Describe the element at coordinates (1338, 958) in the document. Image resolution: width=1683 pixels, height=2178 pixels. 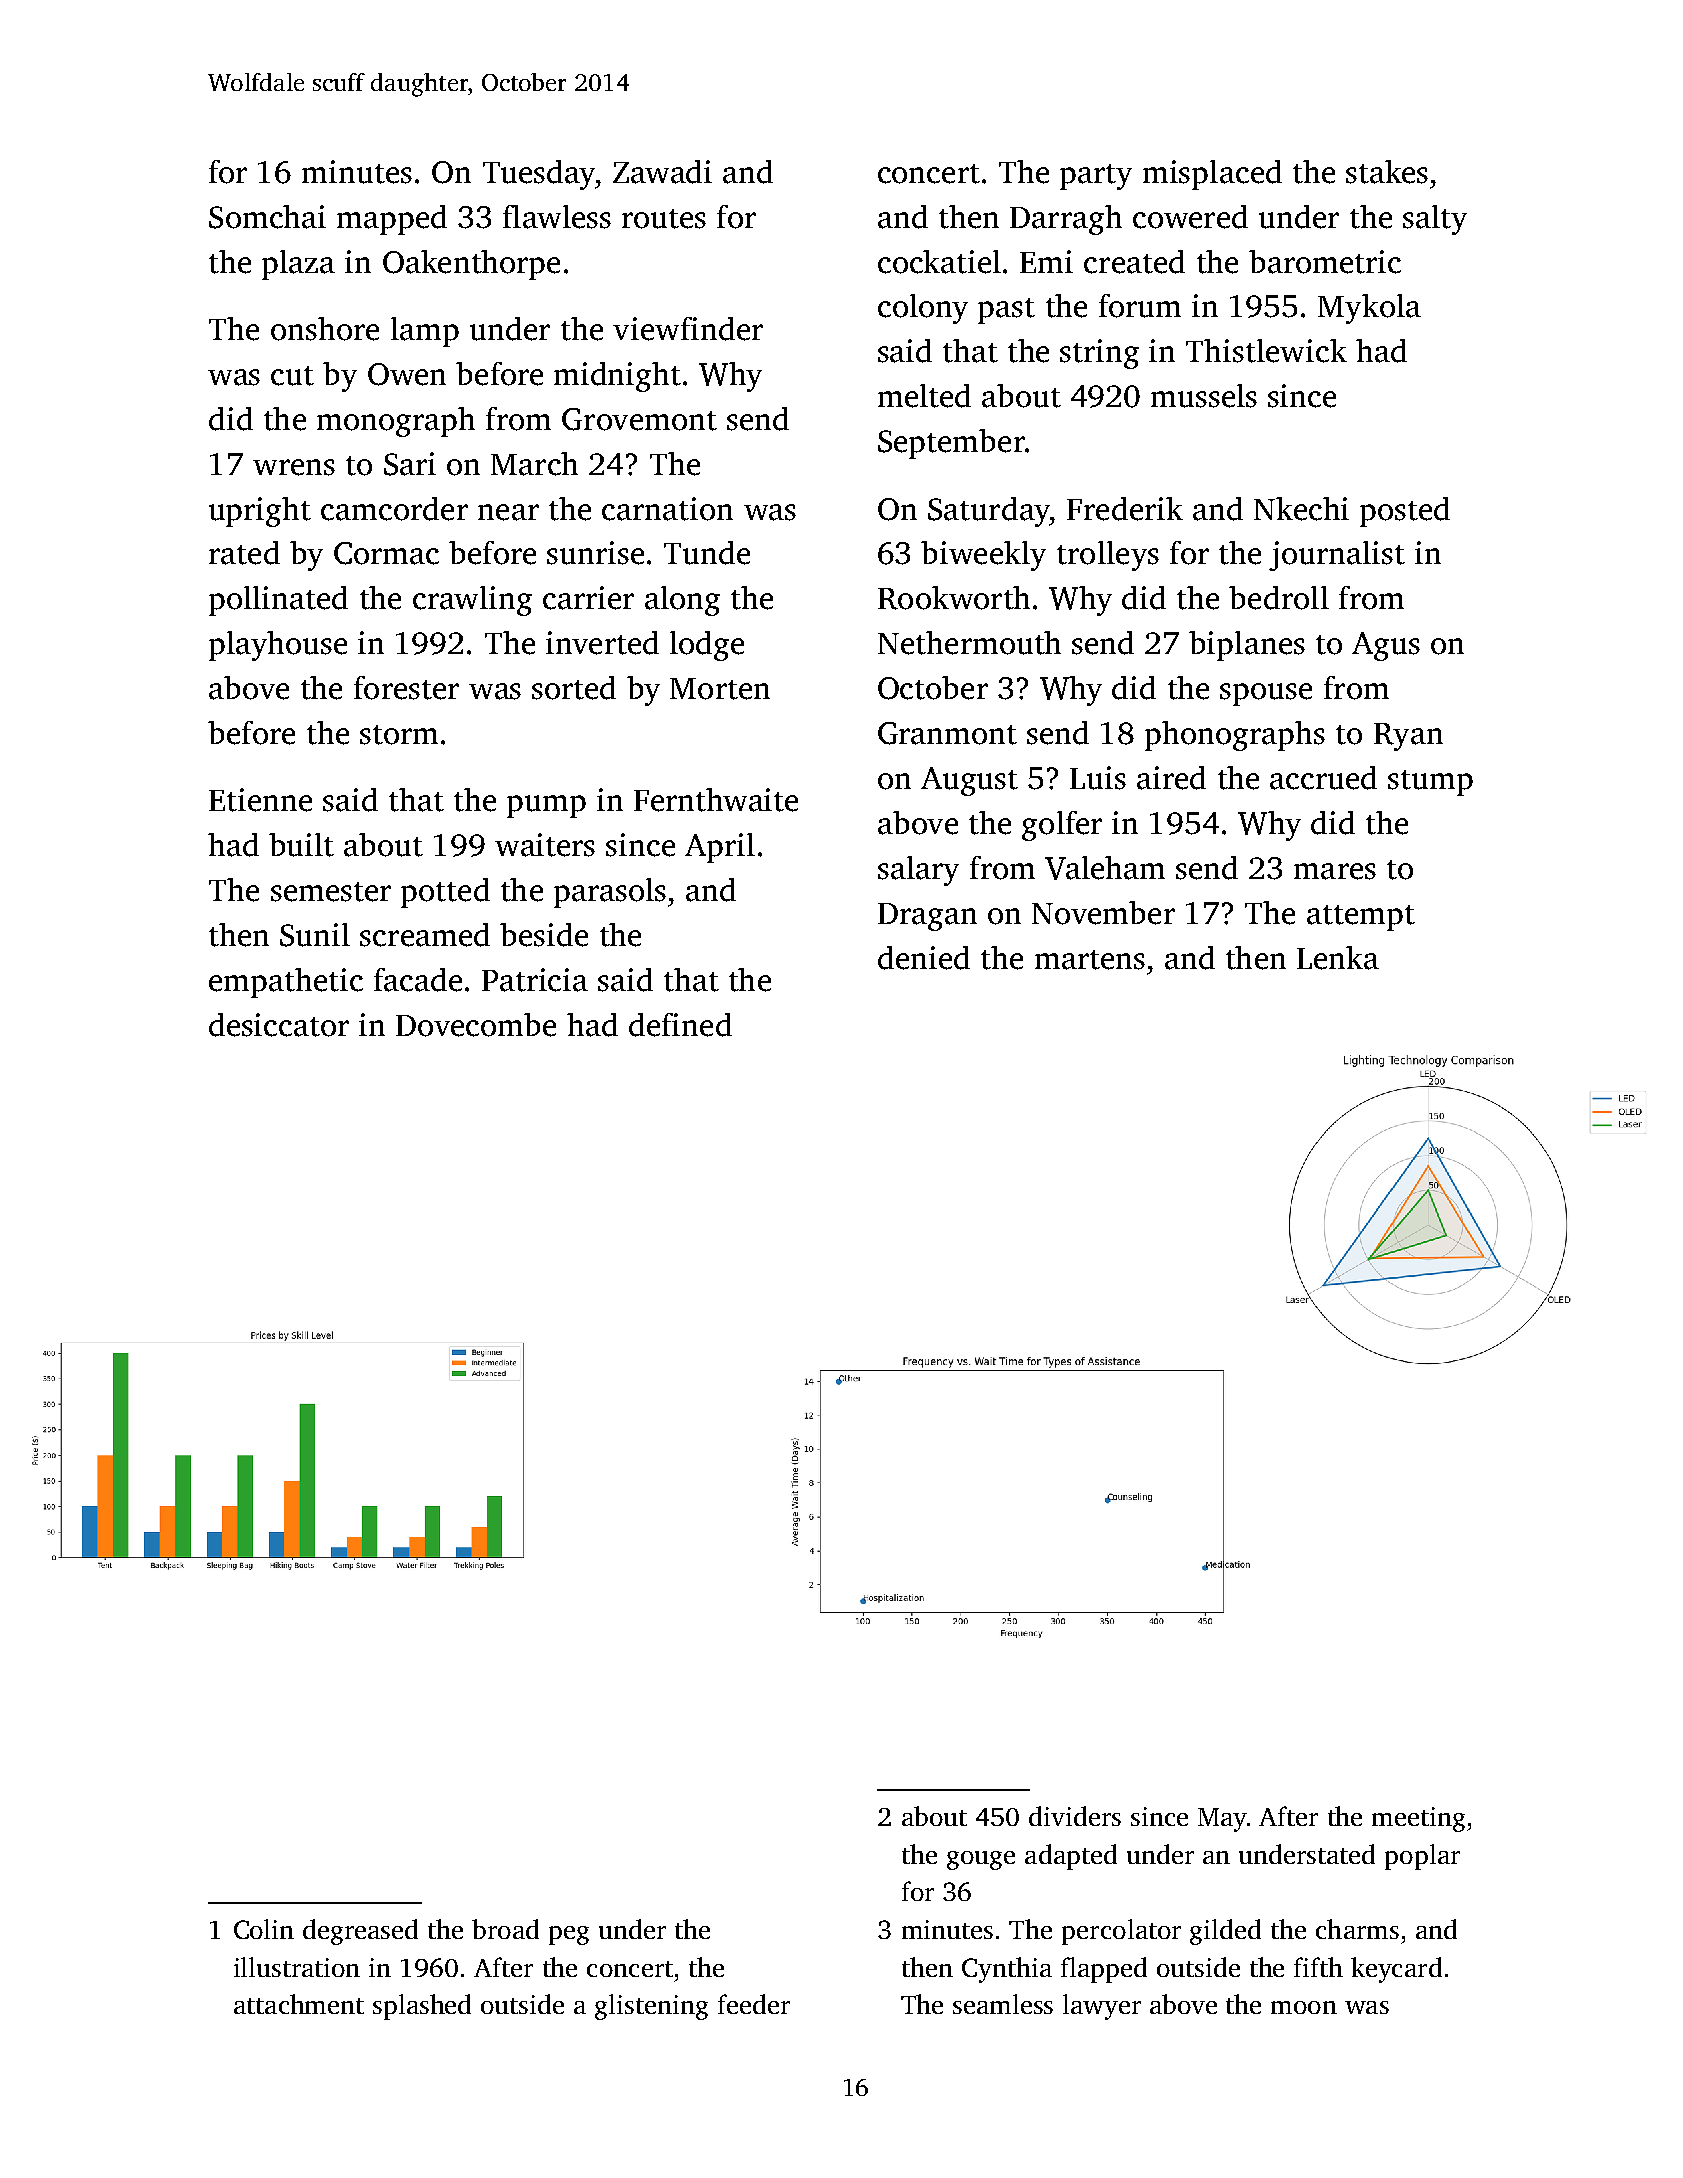
I see `Lenka` at that location.
